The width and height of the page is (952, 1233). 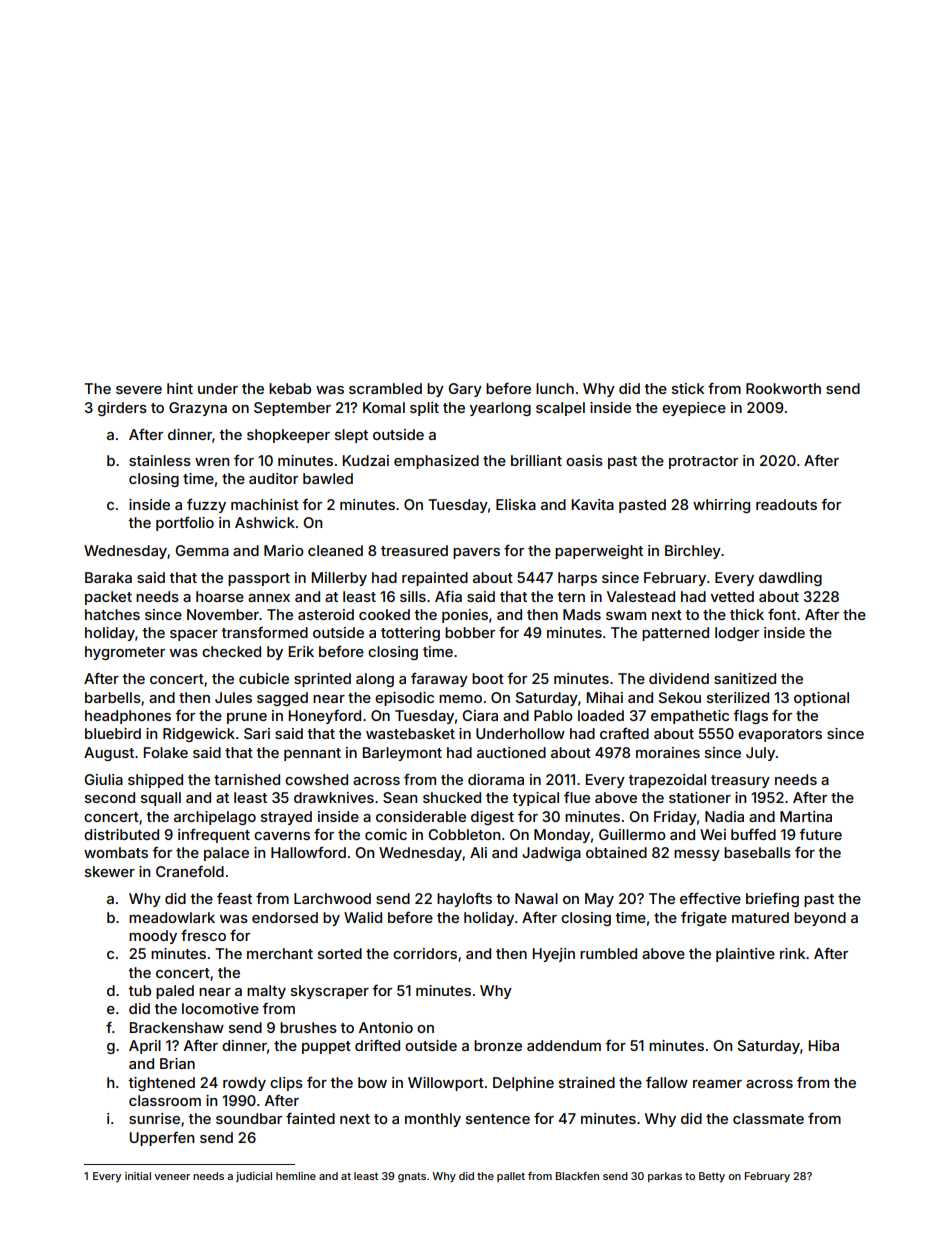 What do you see at coordinates (249, 1118) in the page?
I see `soundbar` at bounding box center [249, 1118].
